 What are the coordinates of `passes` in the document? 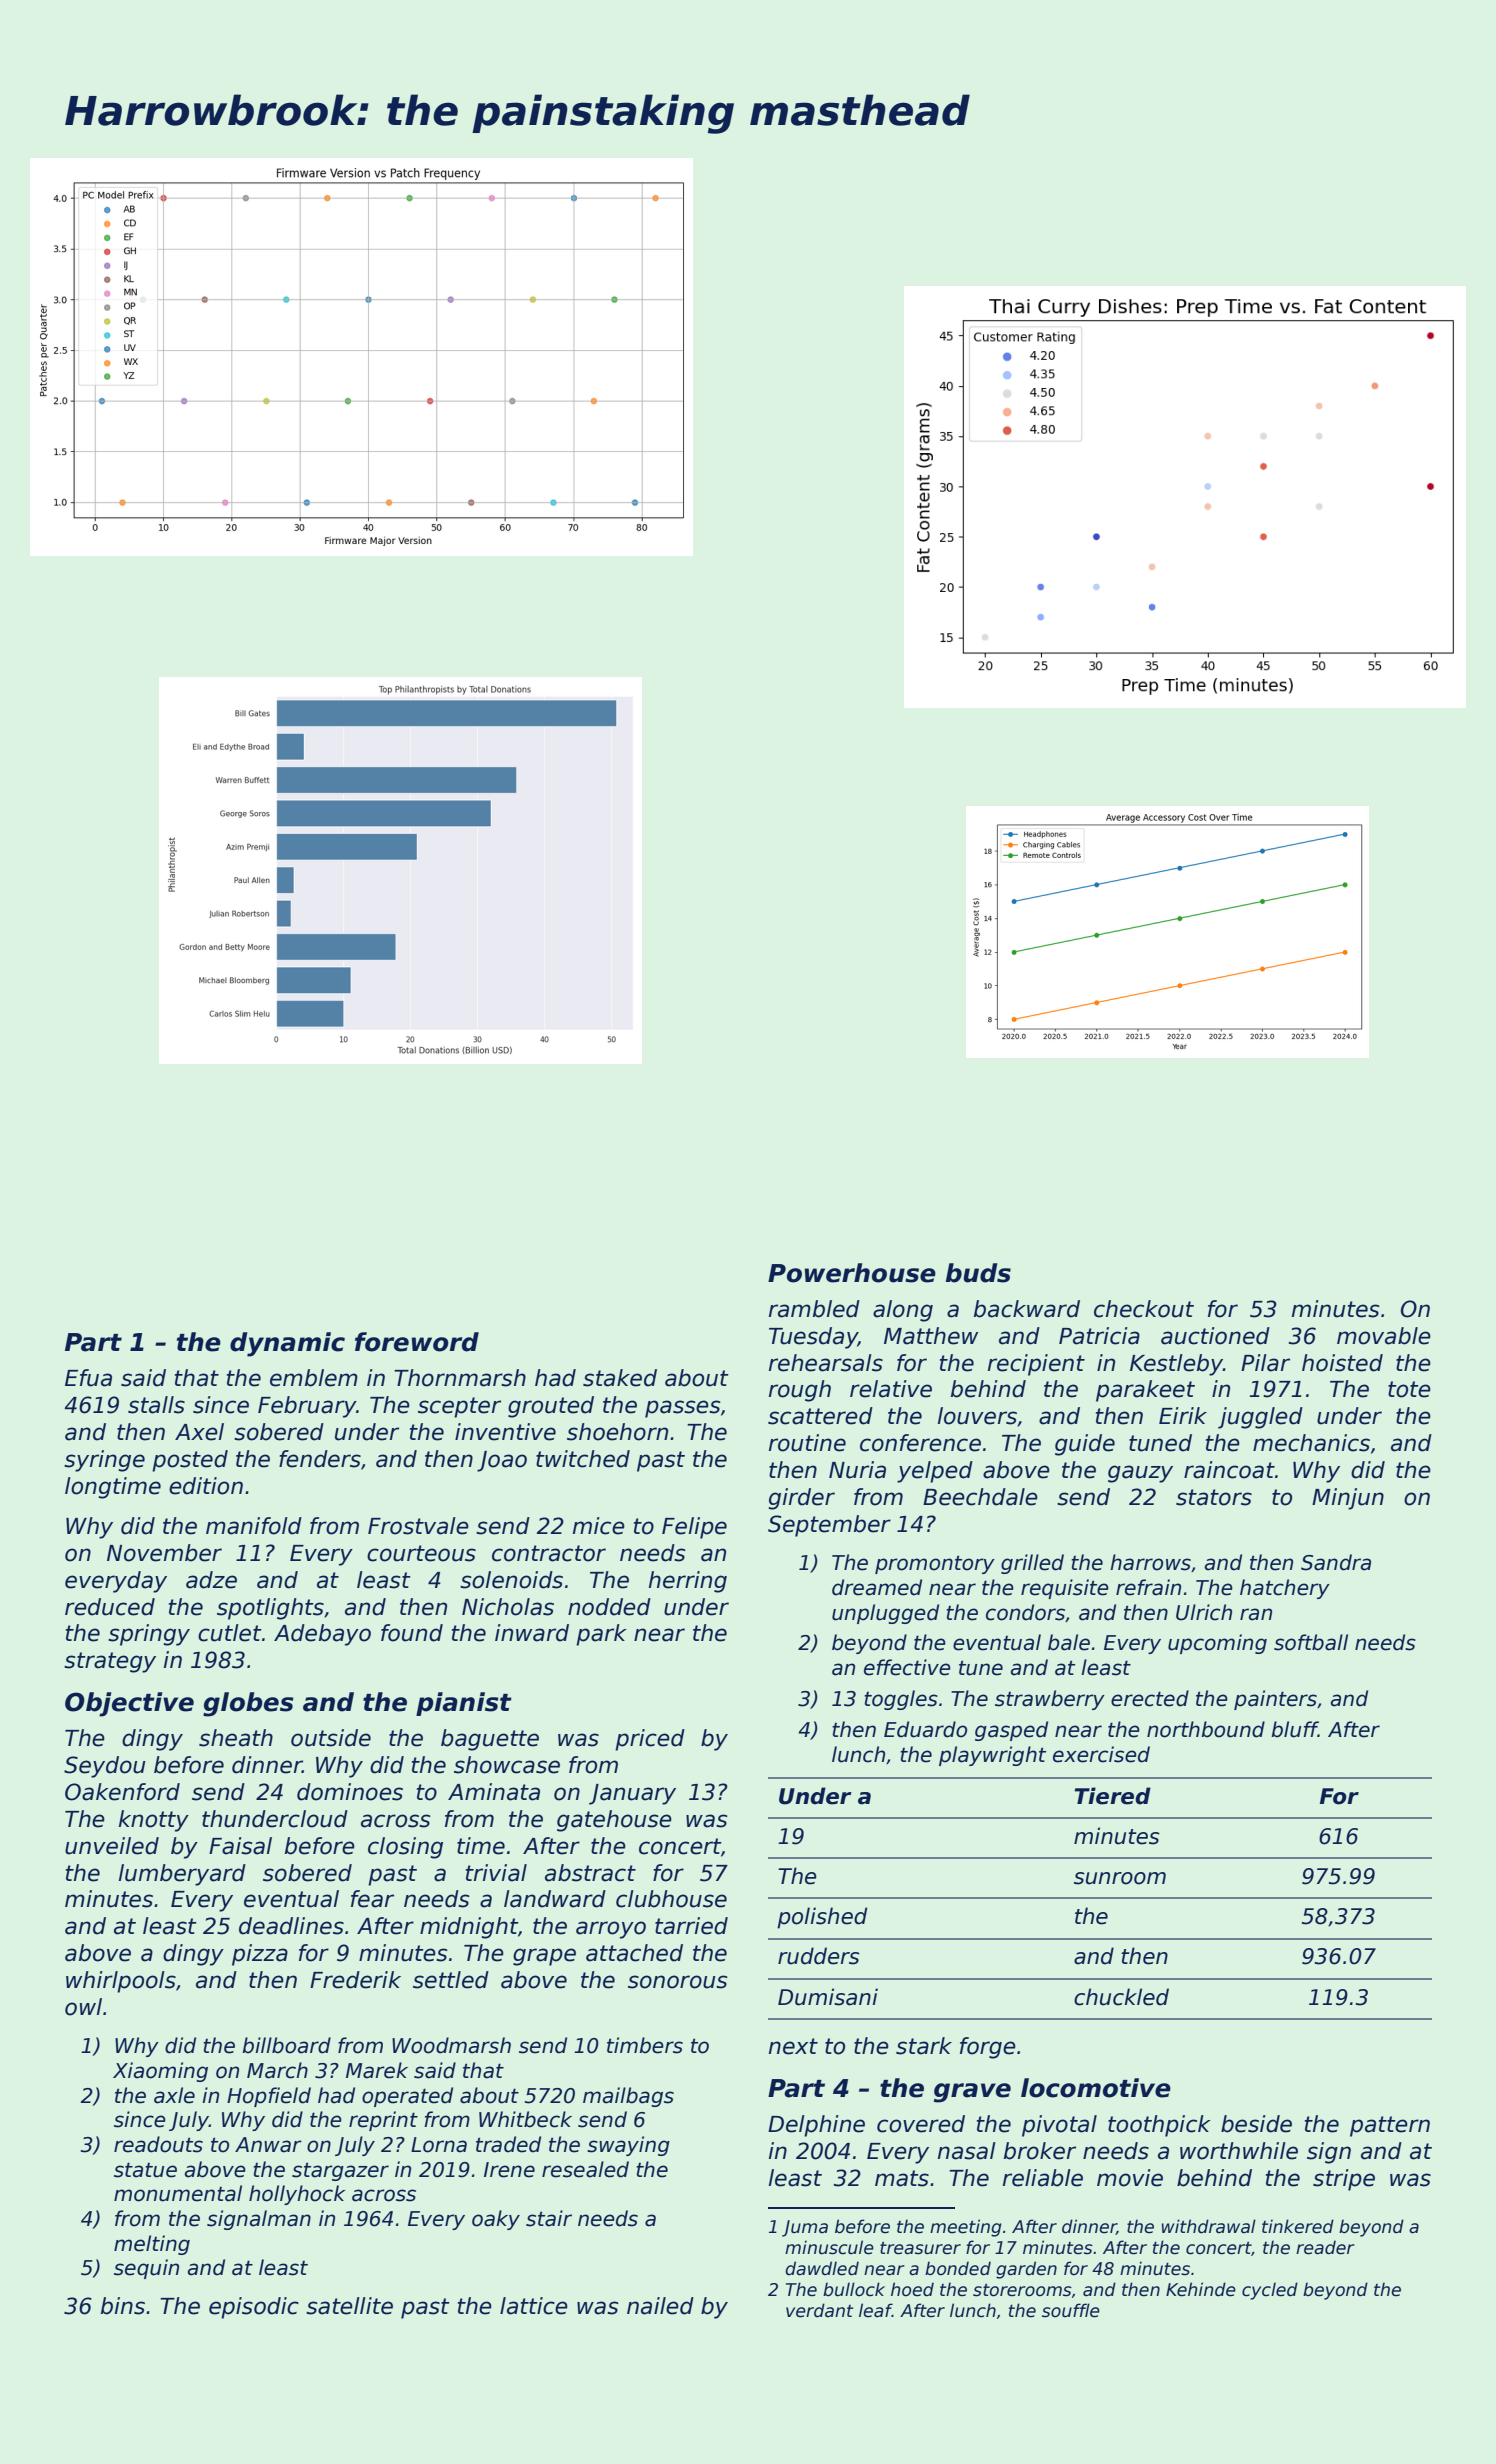 It's located at (683, 1409).
